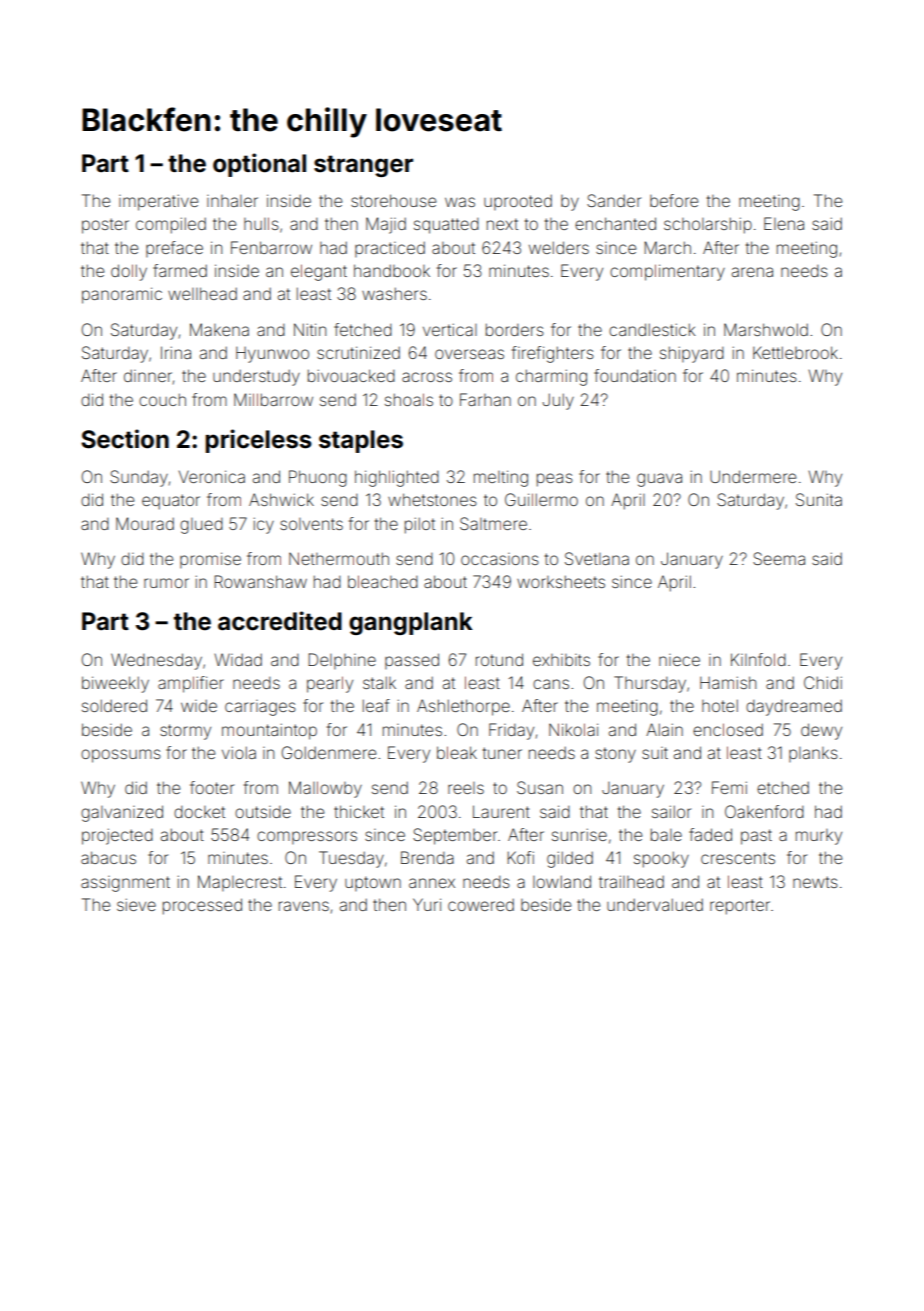 The height and width of the page is (1311, 924). What do you see at coordinates (674, 200) in the page?
I see `before` at bounding box center [674, 200].
